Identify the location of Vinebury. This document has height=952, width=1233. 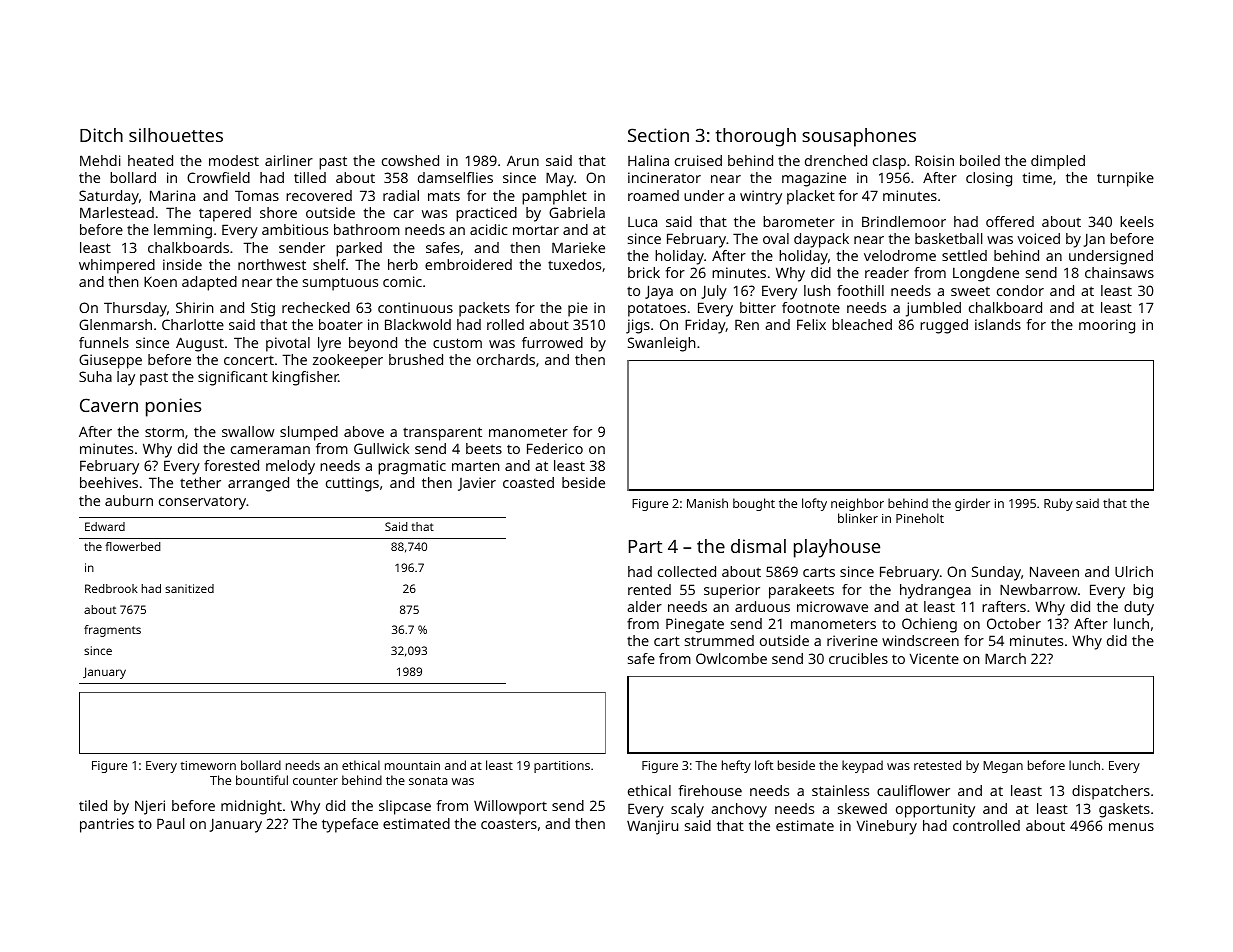
(887, 827).
